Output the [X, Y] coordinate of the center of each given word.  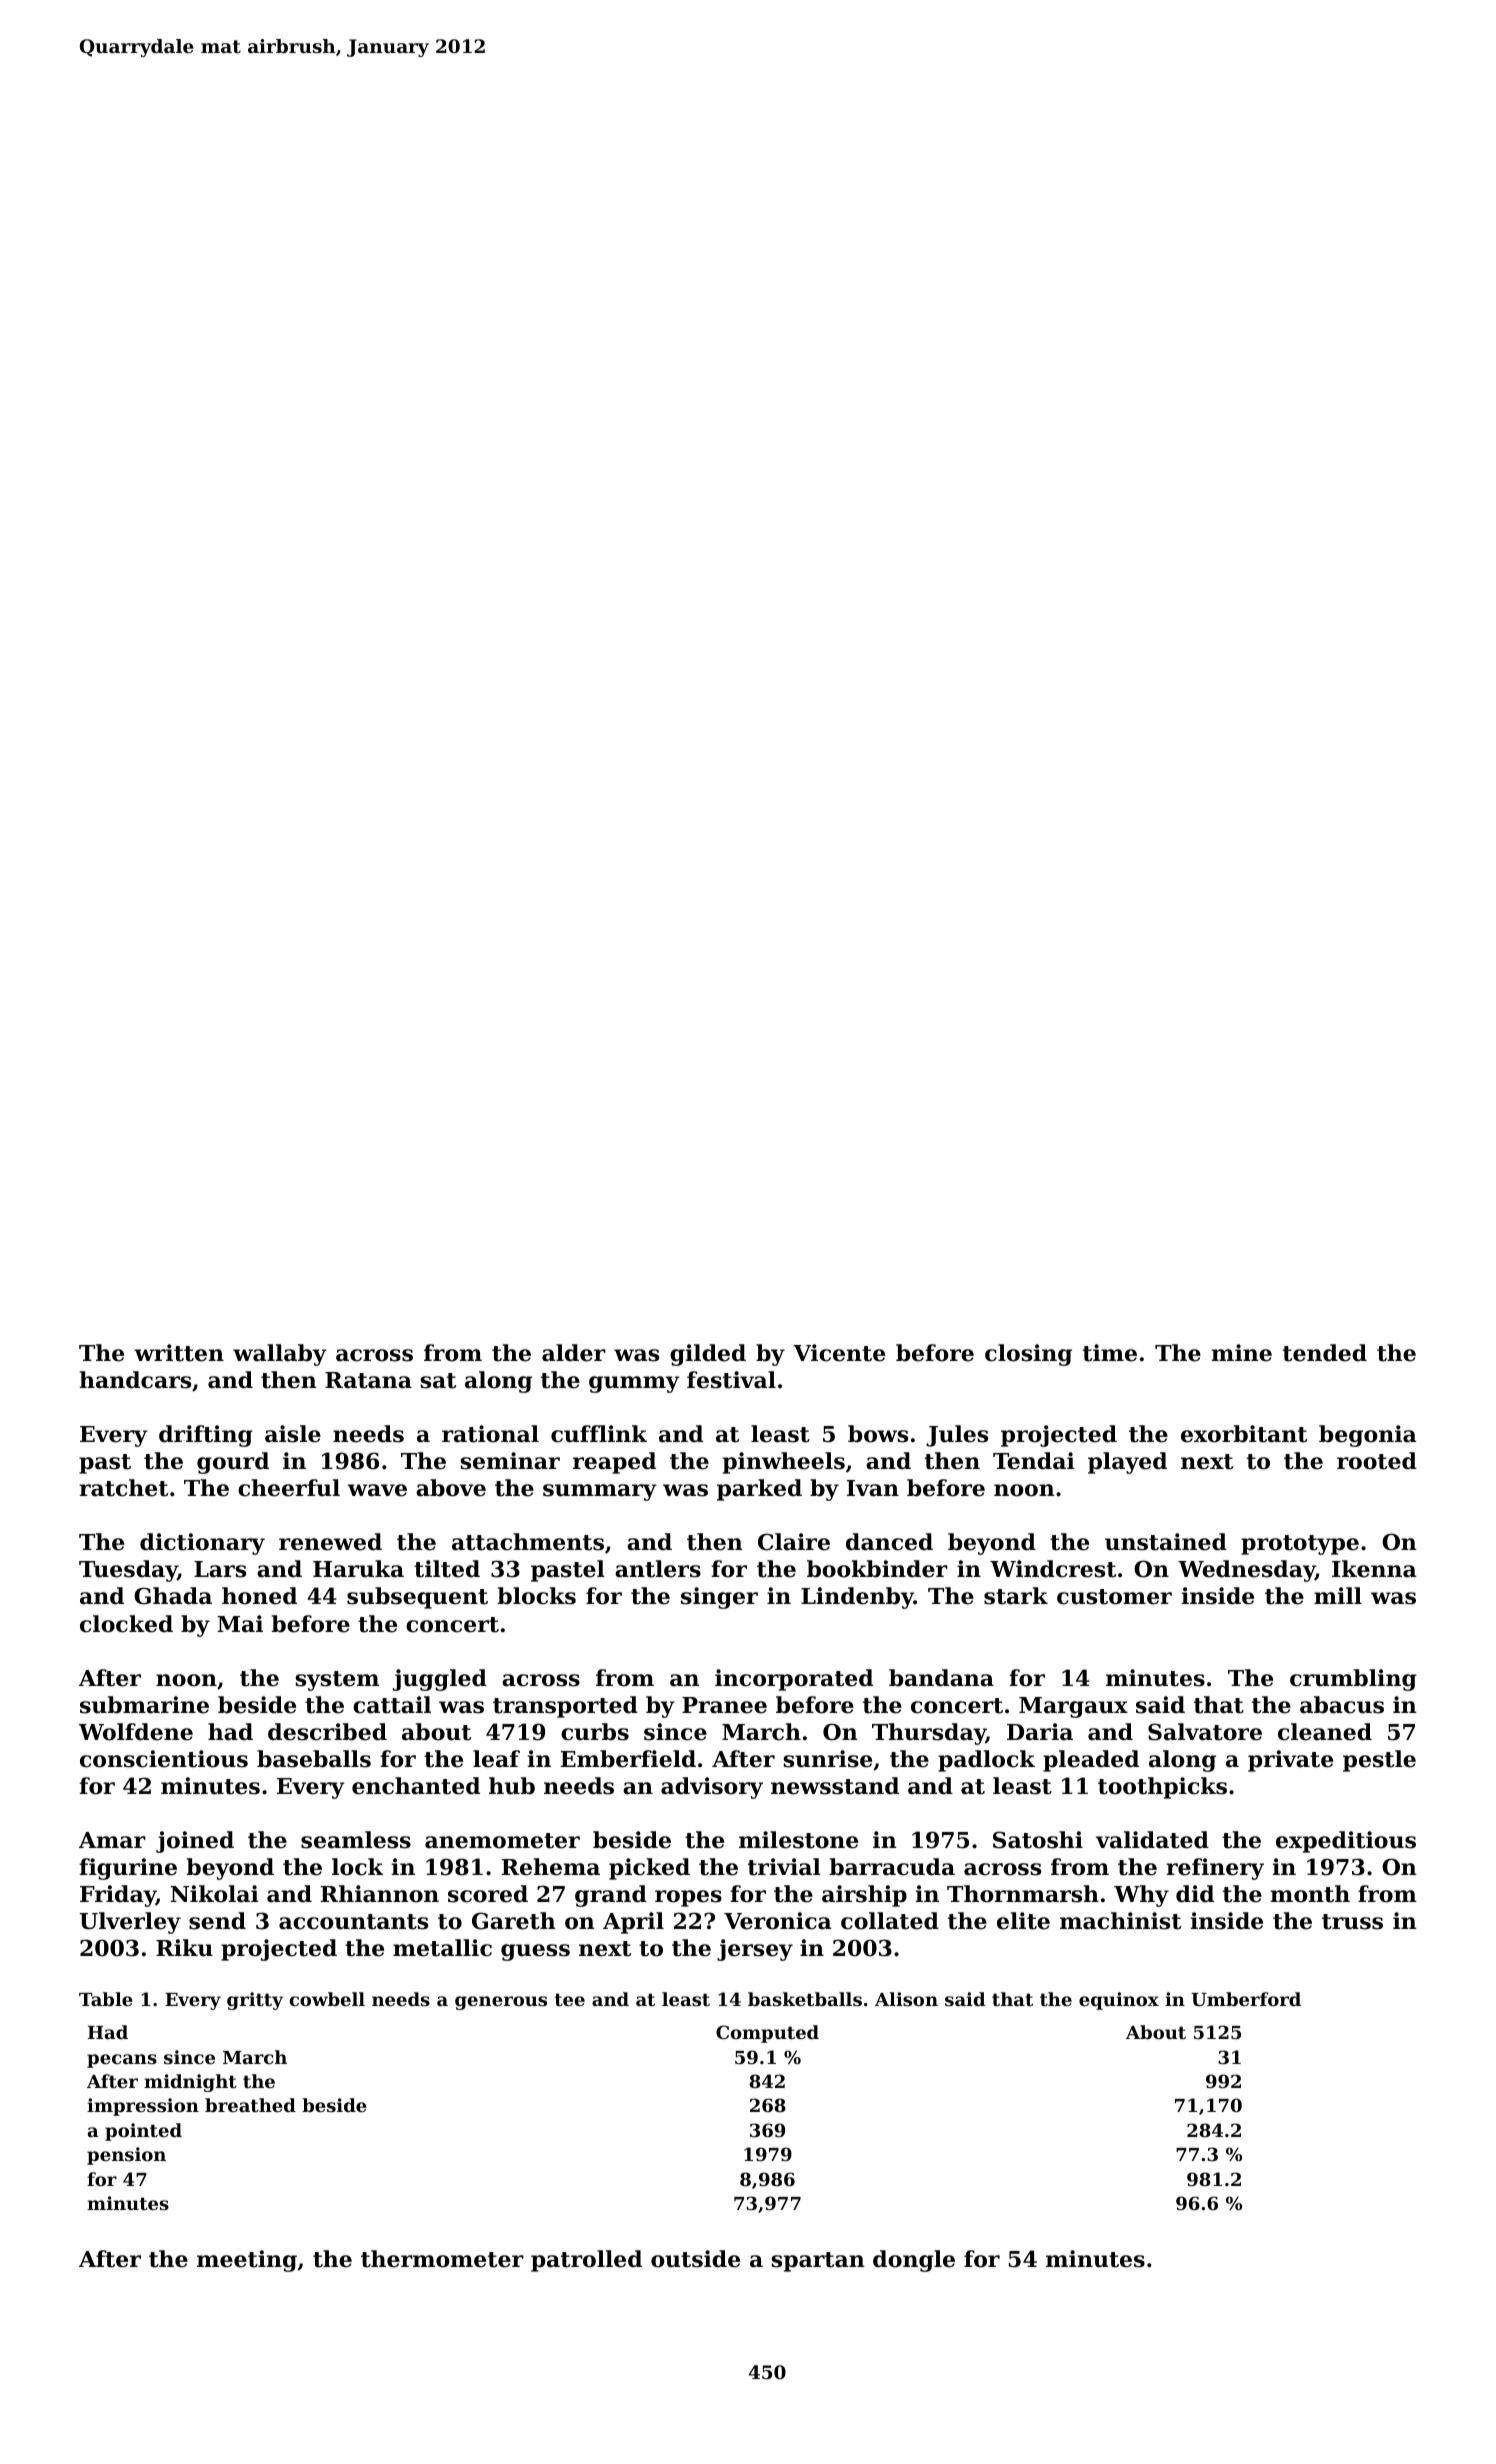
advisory [712, 1788]
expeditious [1346, 1842]
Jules [957, 1436]
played [1127, 1463]
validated [1152, 1840]
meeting [247, 2261]
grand [611, 1896]
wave [377, 1490]
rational [490, 1434]
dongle [914, 2261]
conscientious [164, 1759]
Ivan [873, 1488]
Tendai [1034, 1461]
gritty [255, 2001]
